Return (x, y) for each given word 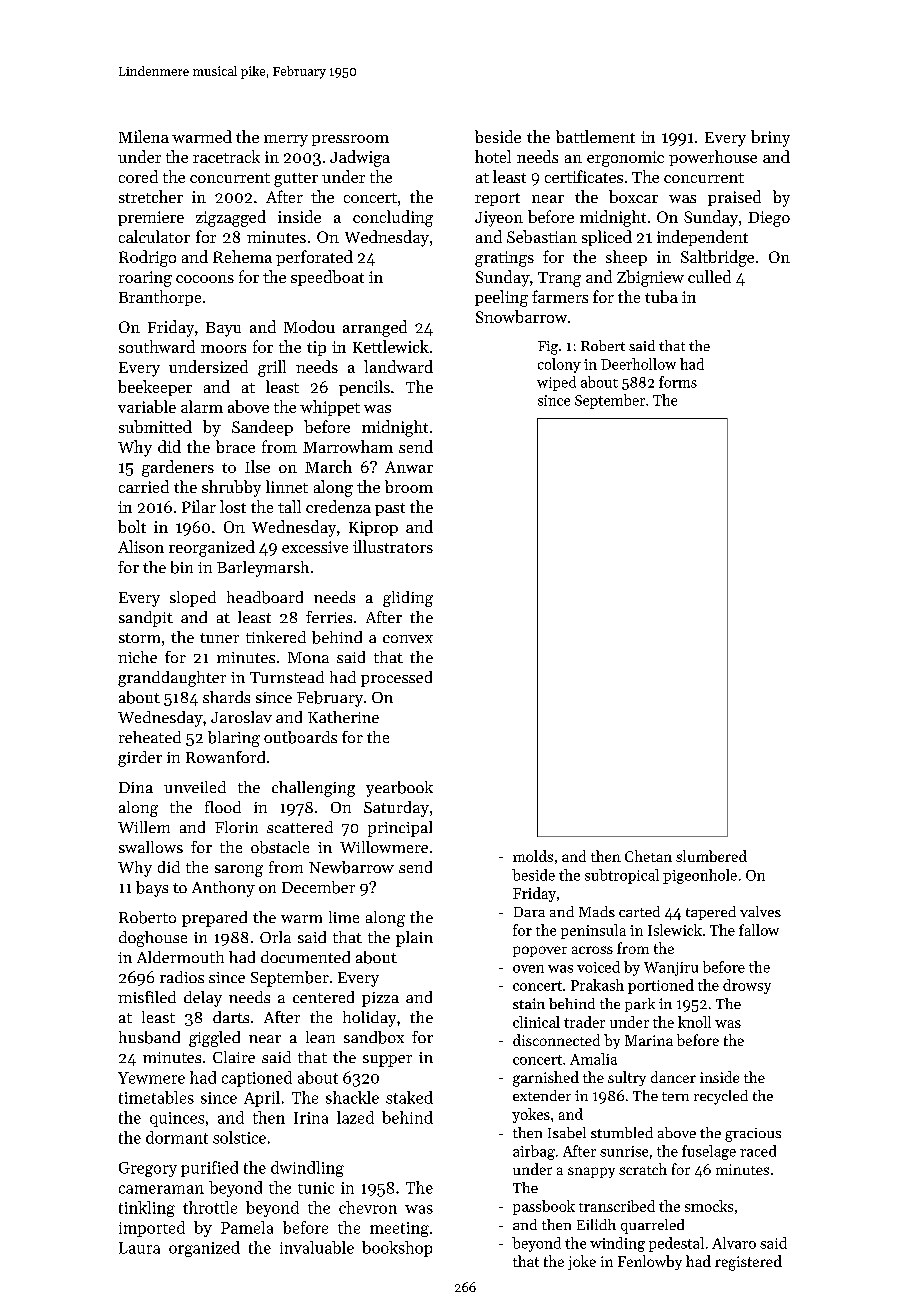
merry (286, 141)
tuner (219, 638)
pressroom (350, 140)
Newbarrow (351, 867)
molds (533, 856)
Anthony (223, 889)
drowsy (747, 986)
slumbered (711, 856)
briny (770, 138)
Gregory (148, 1169)
